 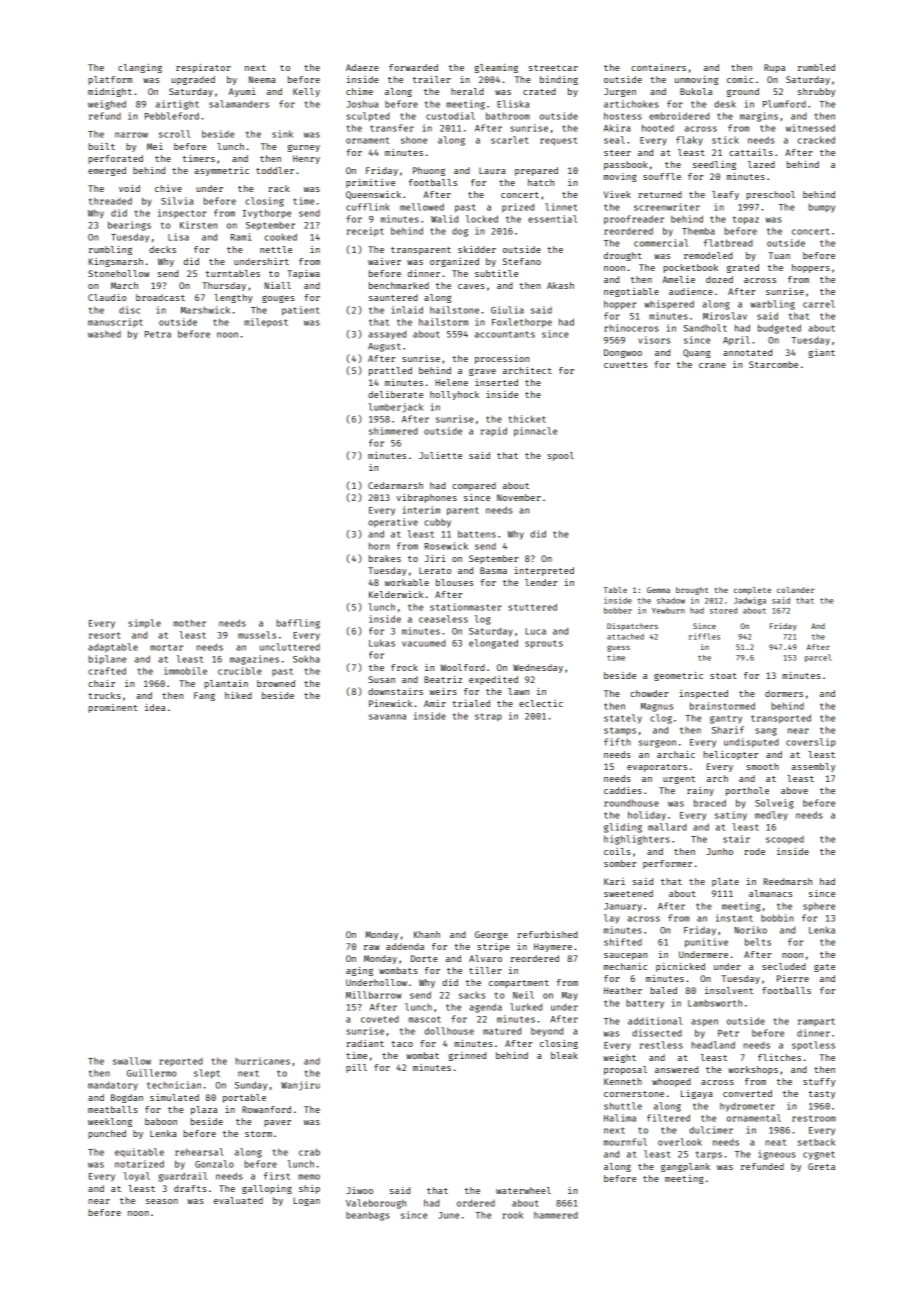 I want to click on strap, so click(x=488, y=717).
